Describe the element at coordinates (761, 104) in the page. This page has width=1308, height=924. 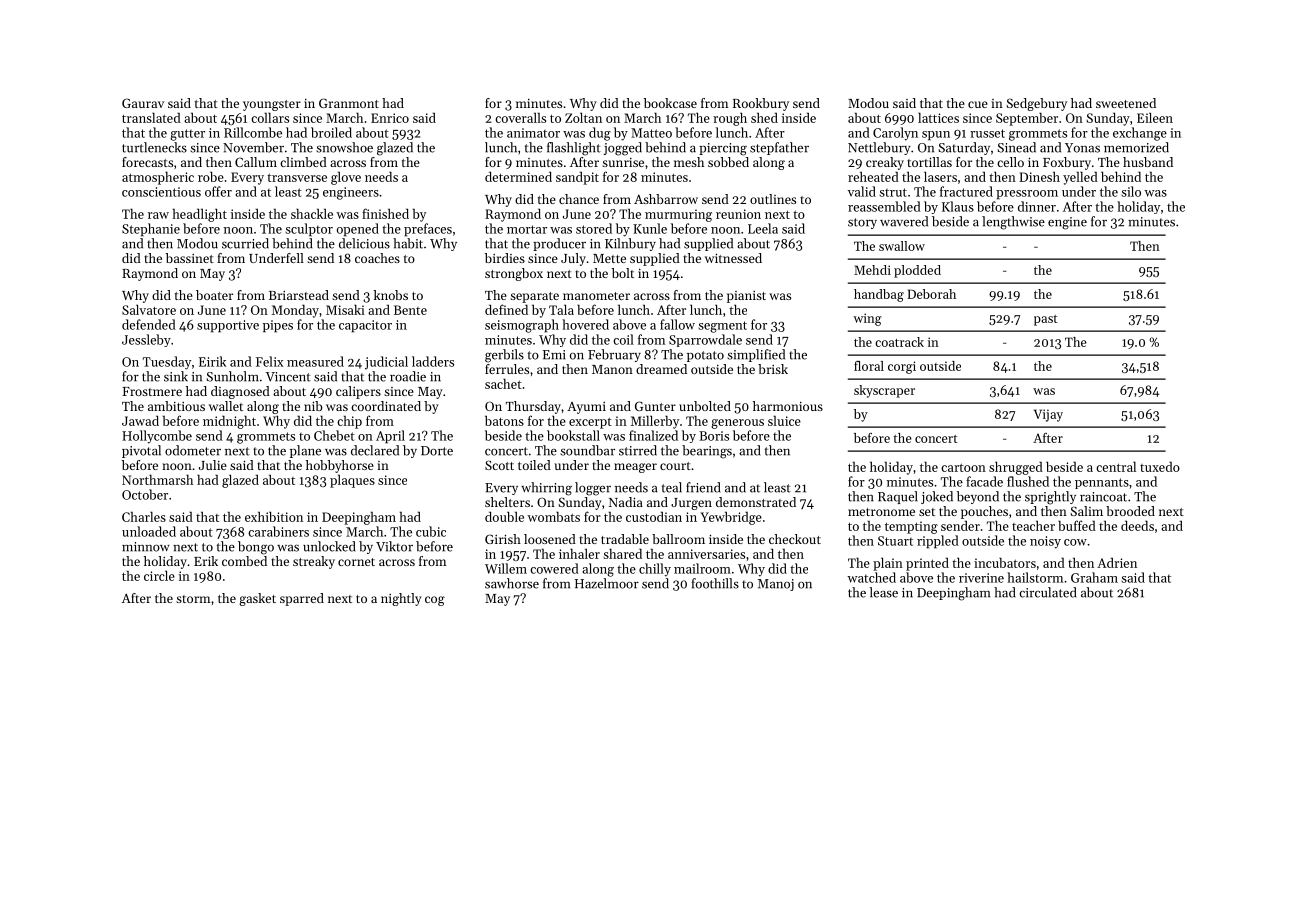
I see `Rookbury` at that location.
